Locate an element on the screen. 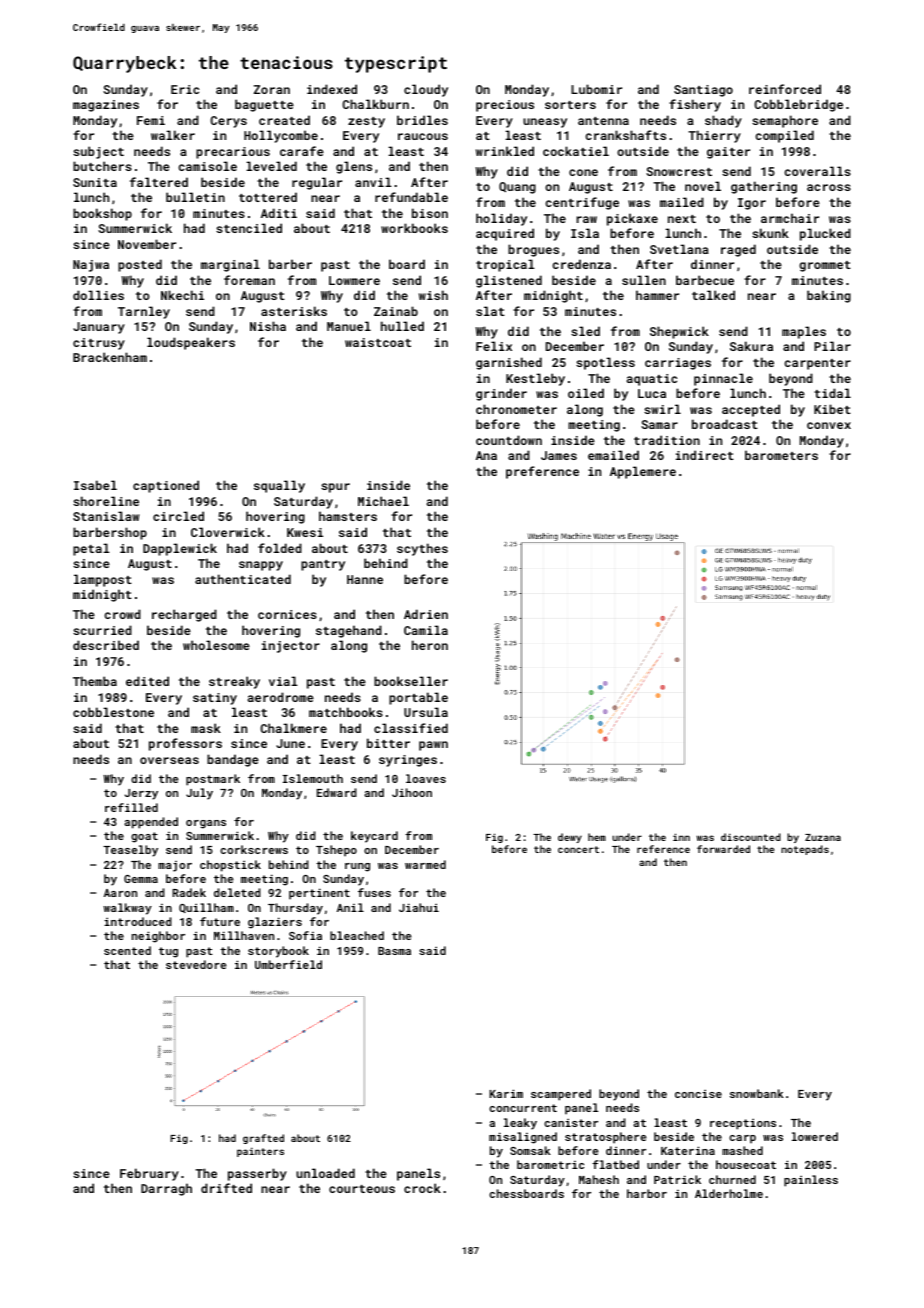 This screenshot has width=924, height=1308. courteous is located at coordinates (362, 1189).
